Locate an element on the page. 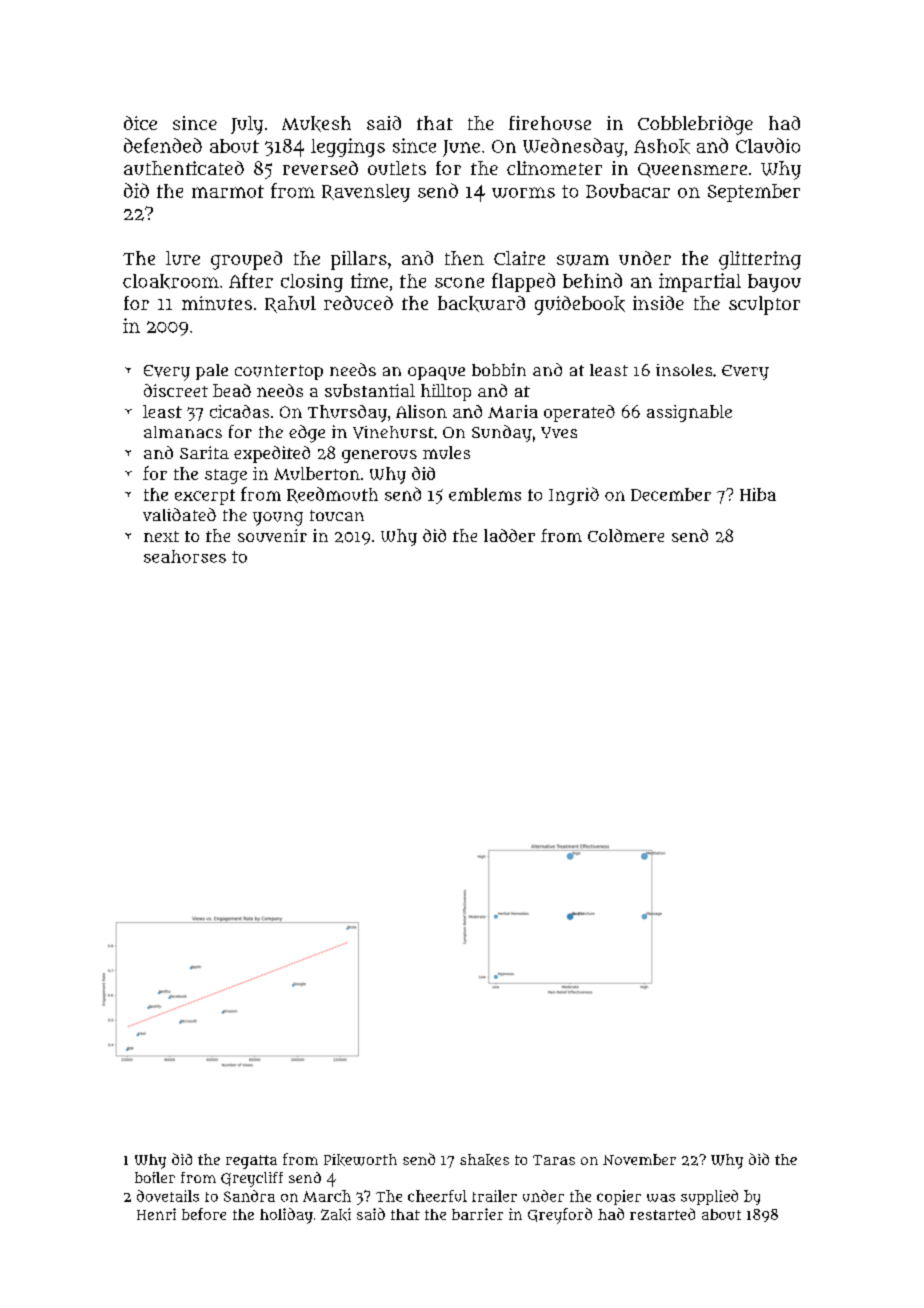  mules is located at coordinates (446, 452).
